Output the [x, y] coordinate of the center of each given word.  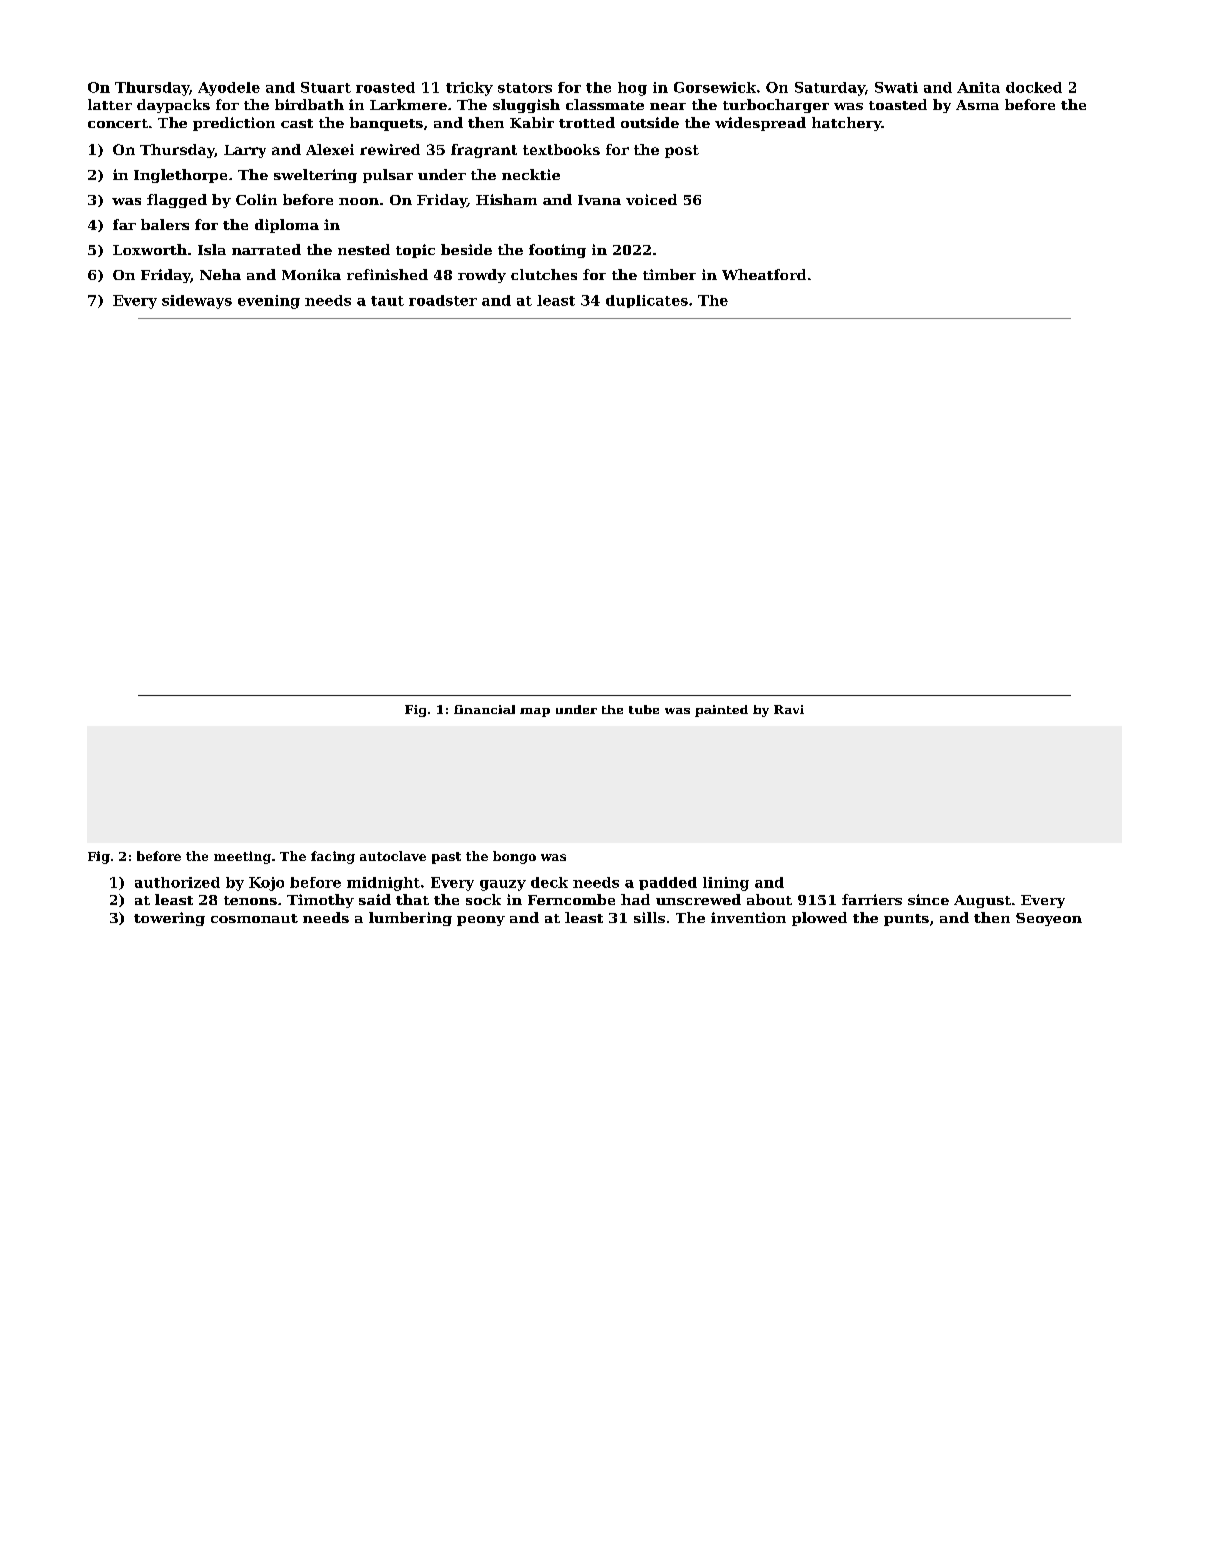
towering [169, 919]
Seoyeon [1049, 919]
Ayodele [229, 89]
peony [481, 921]
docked [1034, 87]
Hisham [506, 199]
